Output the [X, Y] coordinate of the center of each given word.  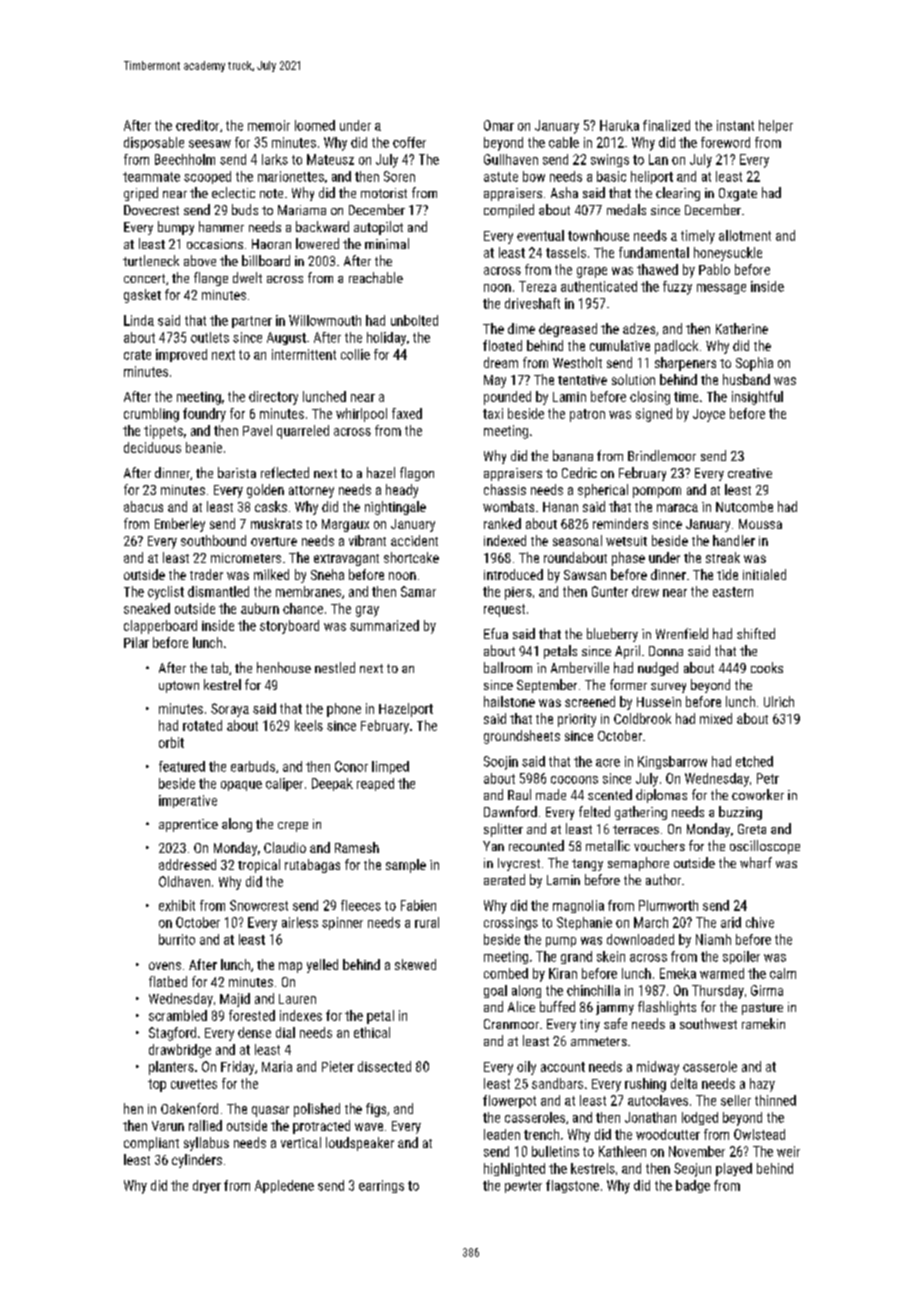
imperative [188, 801]
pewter [523, 1187]
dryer [207, 1186]
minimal [387, 243]
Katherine [742, 328]
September [547, 686]
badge [693, 1186]
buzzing [740, 813]
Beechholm [185, 159]
